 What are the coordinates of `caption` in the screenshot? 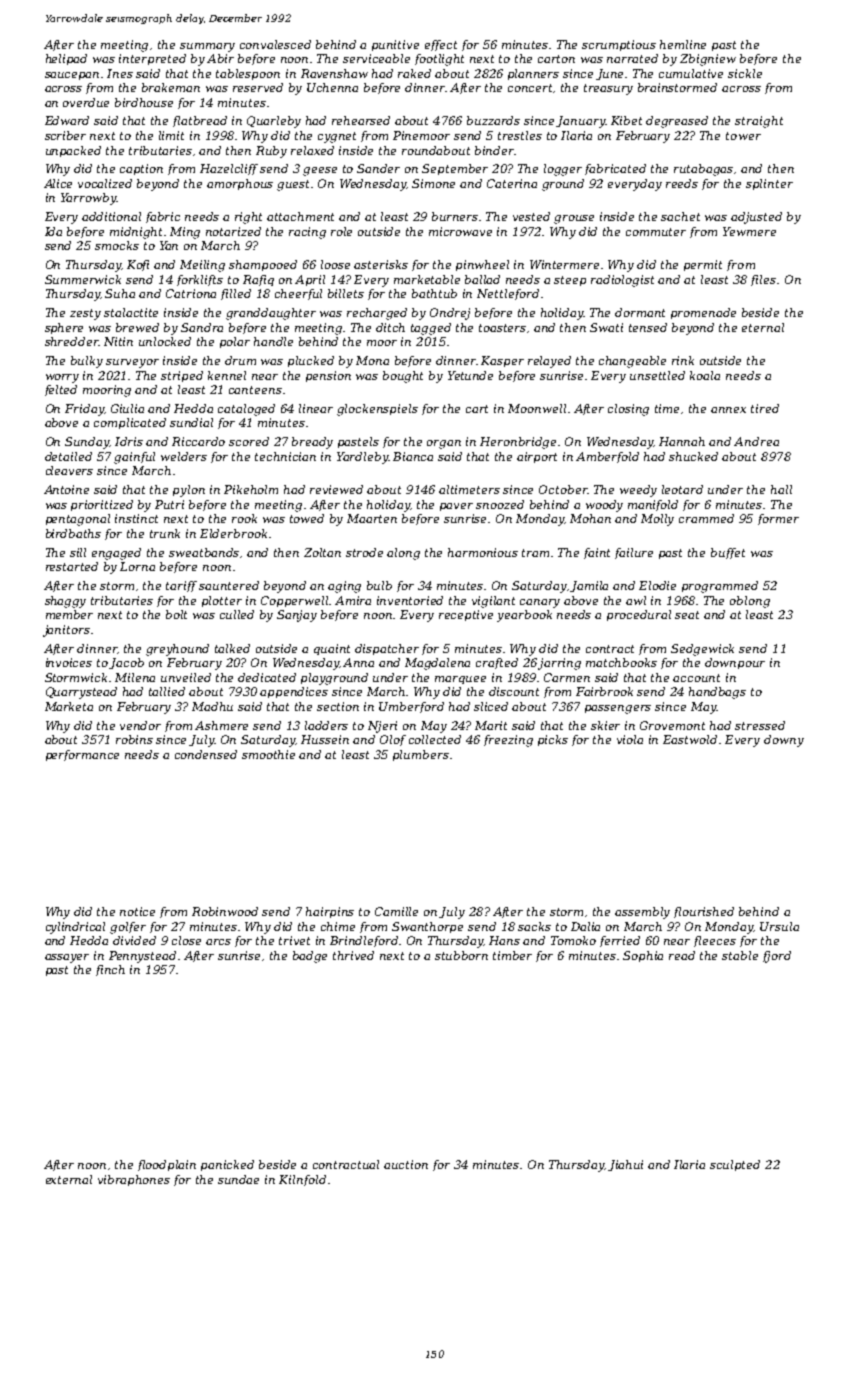 It's located at (141, 169).
